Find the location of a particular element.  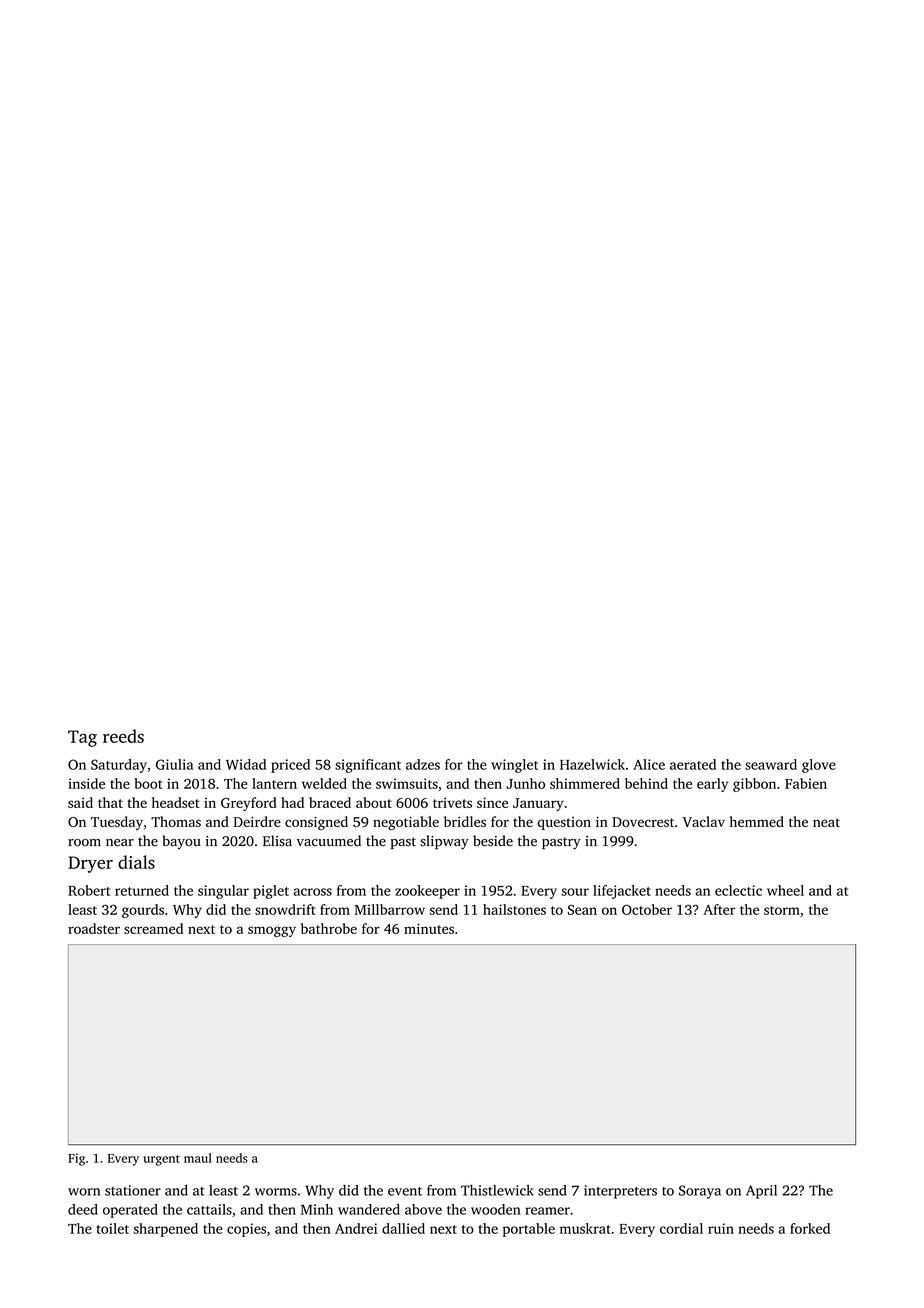

winglet is located at coordinates (514, 766).
